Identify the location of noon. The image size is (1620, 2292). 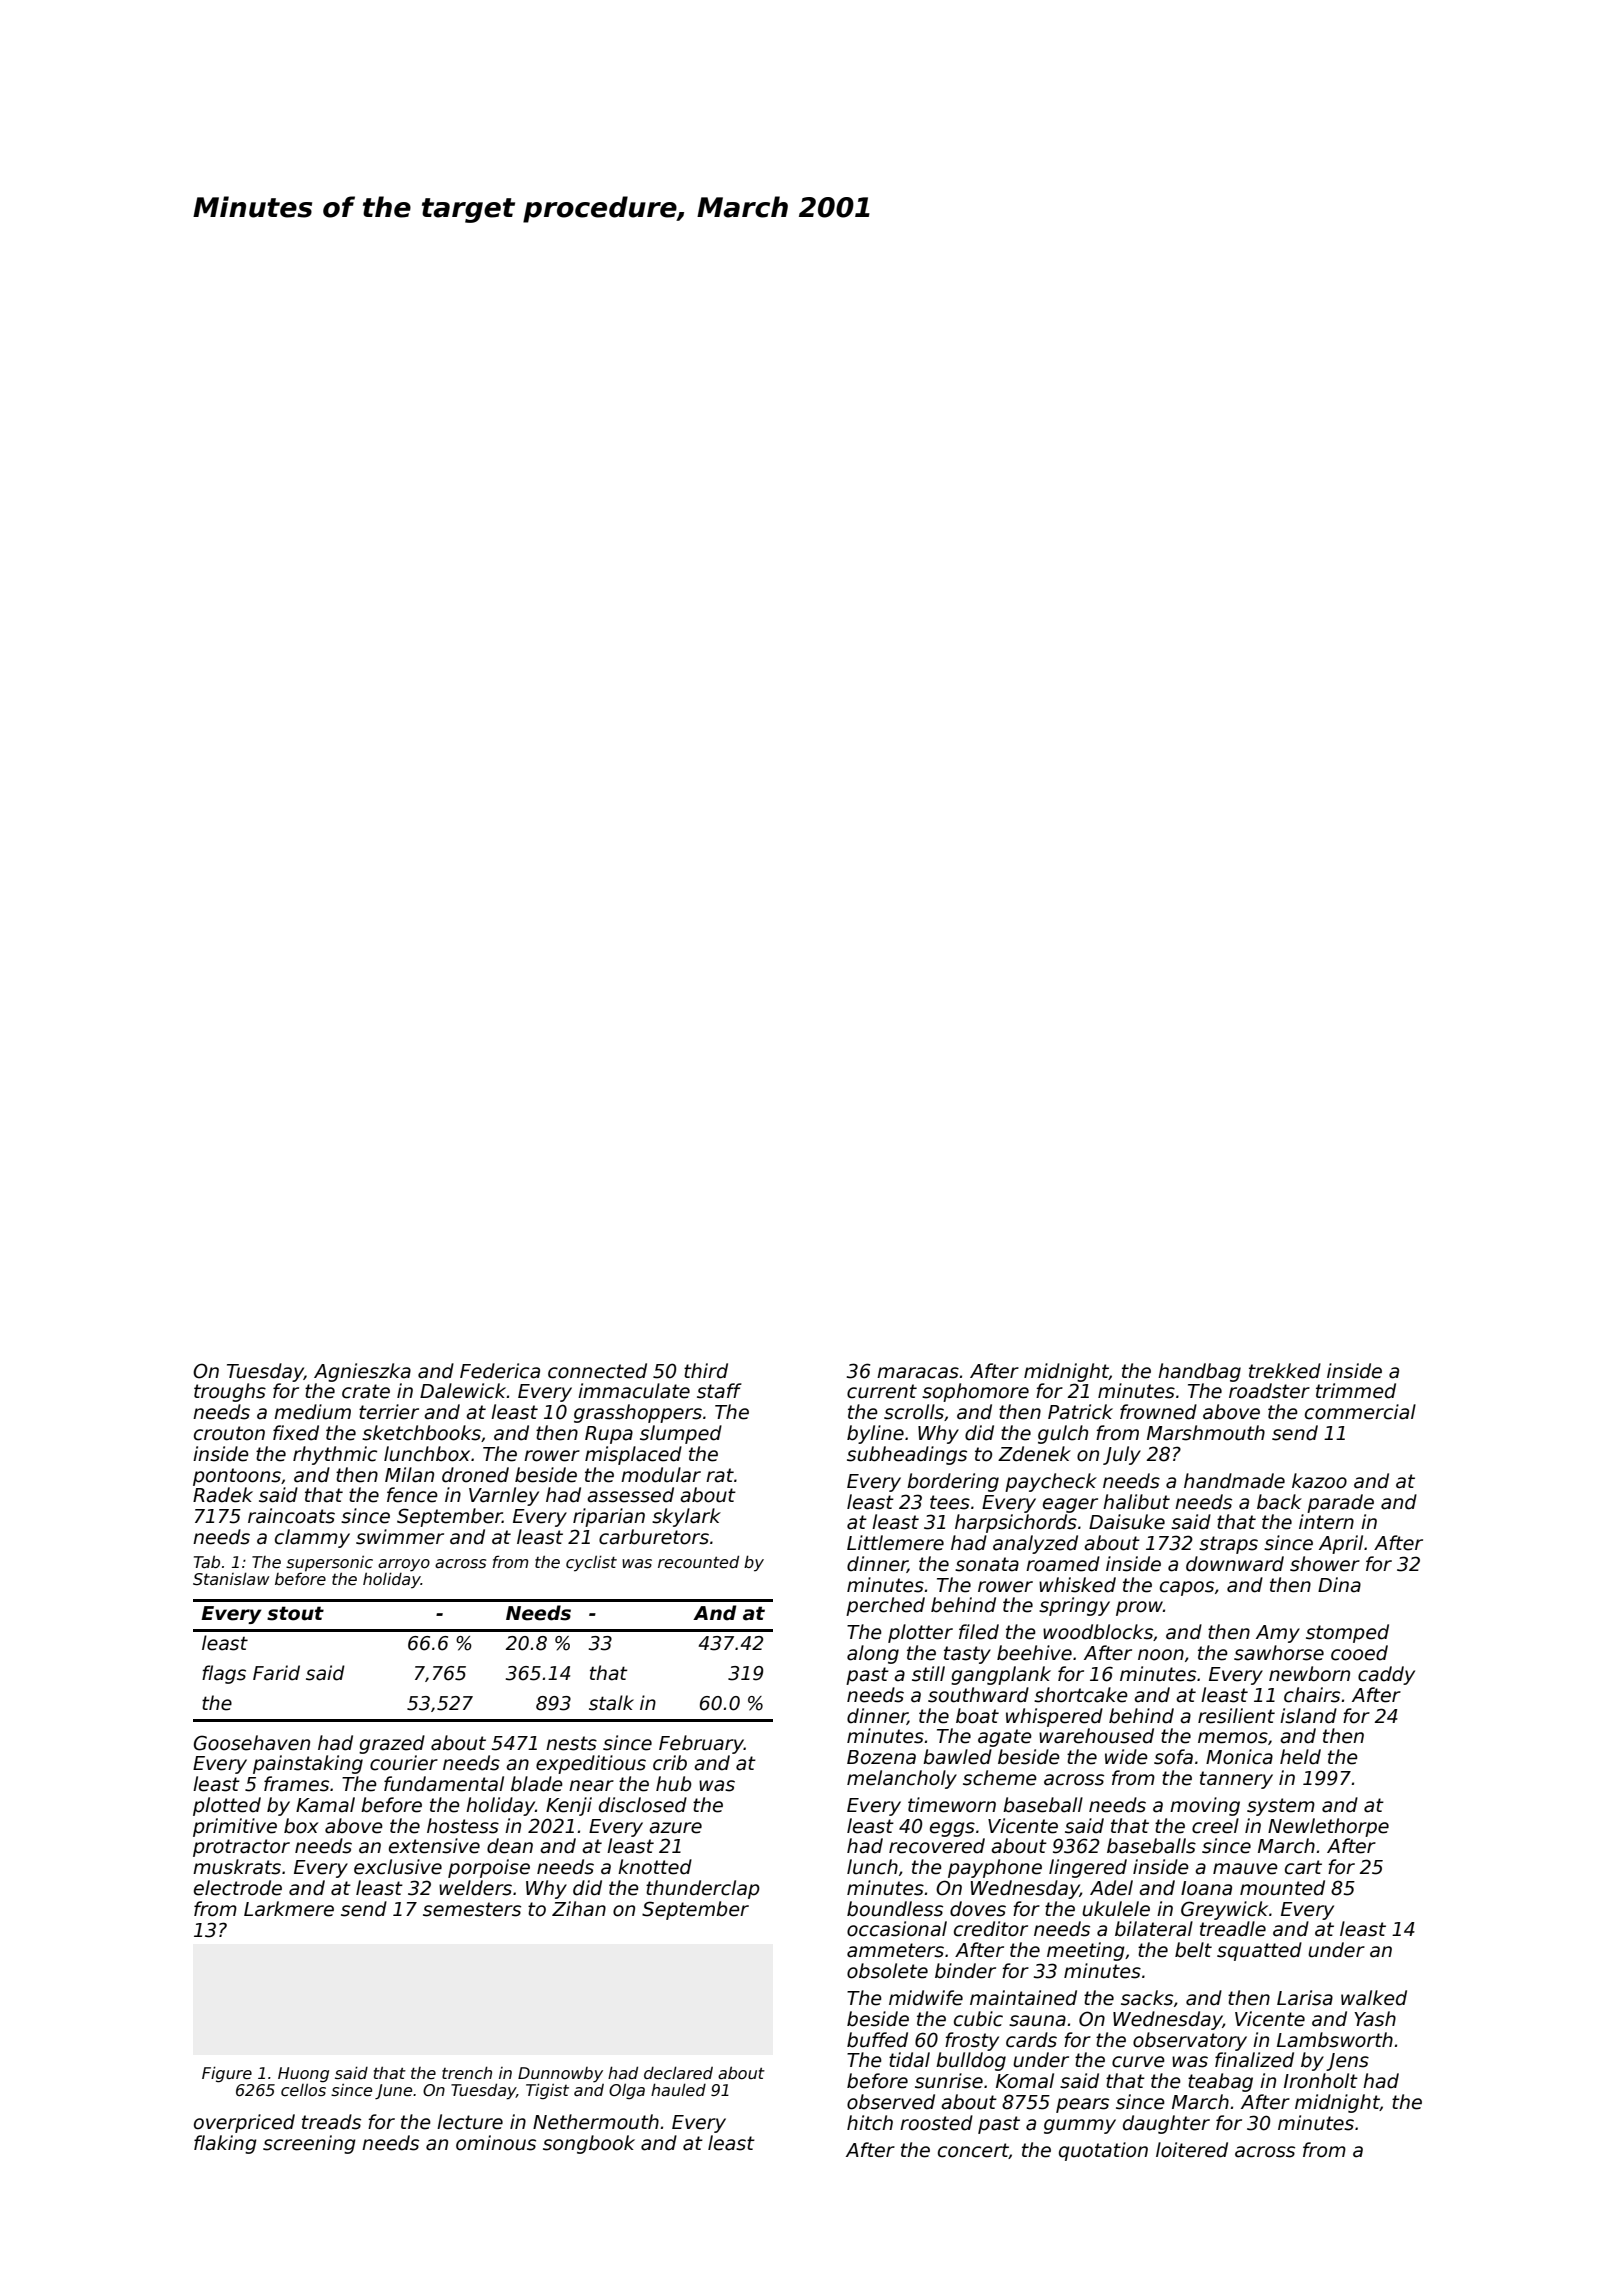
(1161, 1655).
